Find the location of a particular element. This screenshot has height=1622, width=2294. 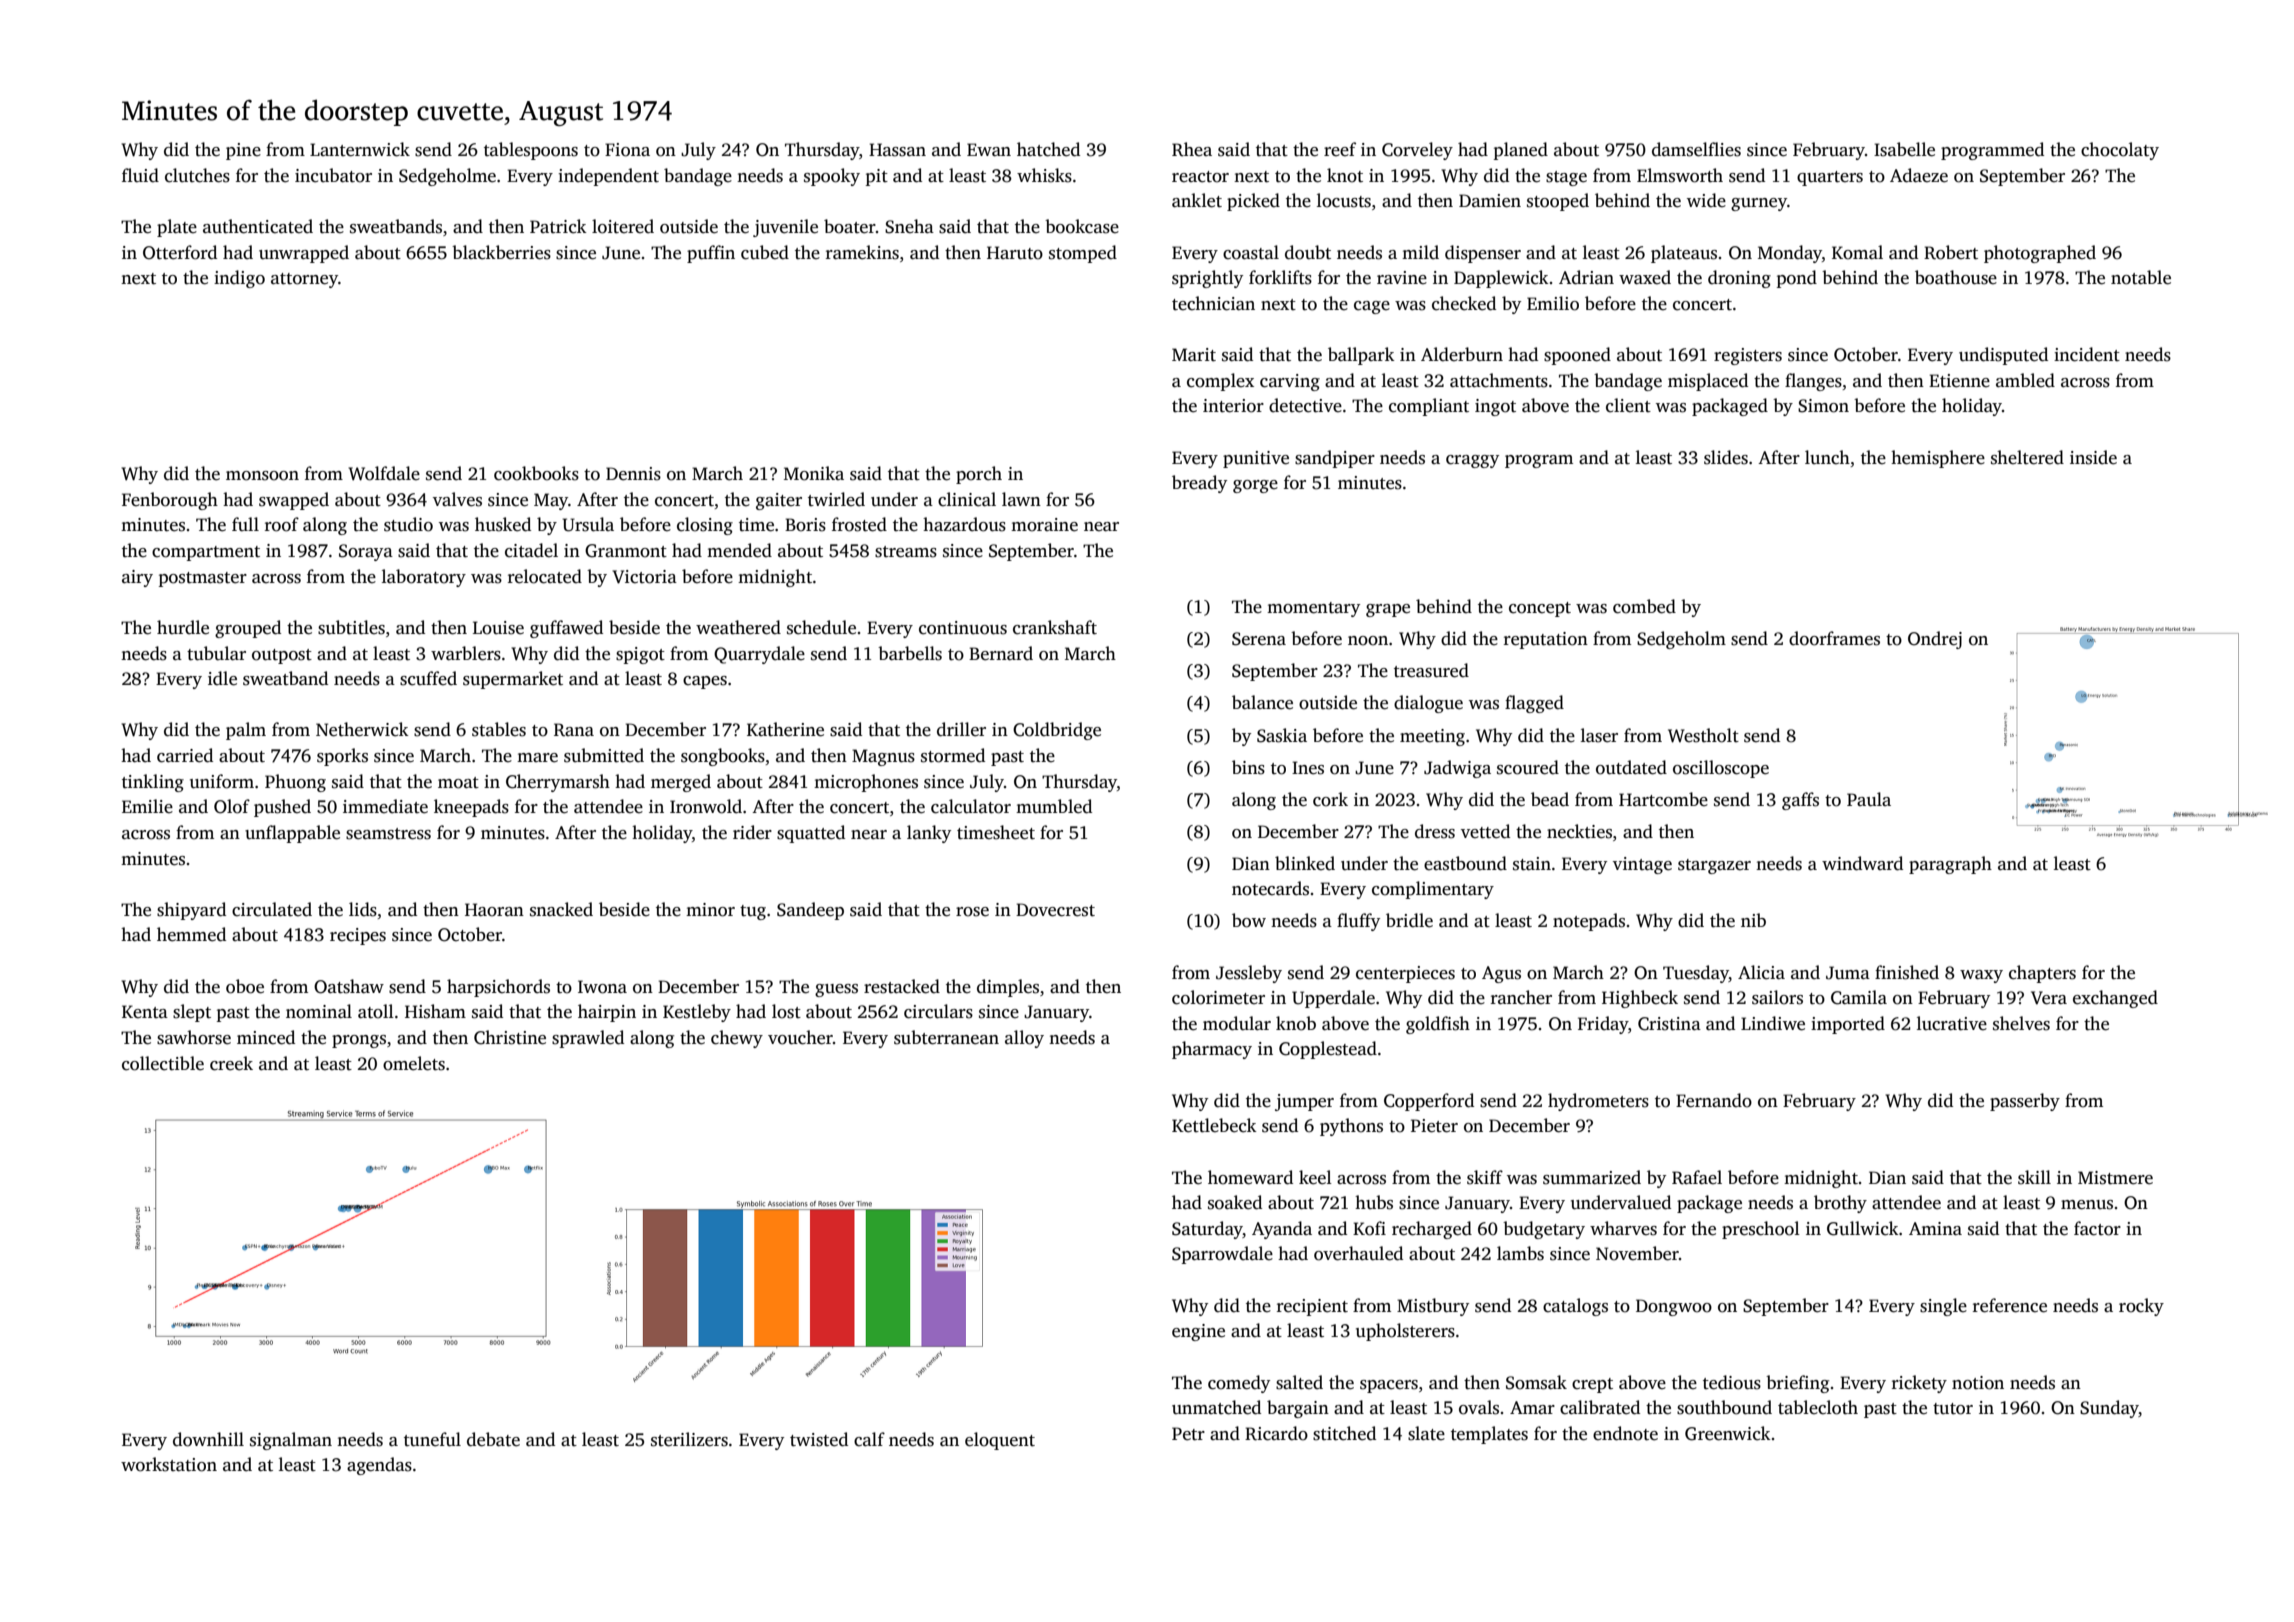

slept is located at coordinates (192, 1013).
